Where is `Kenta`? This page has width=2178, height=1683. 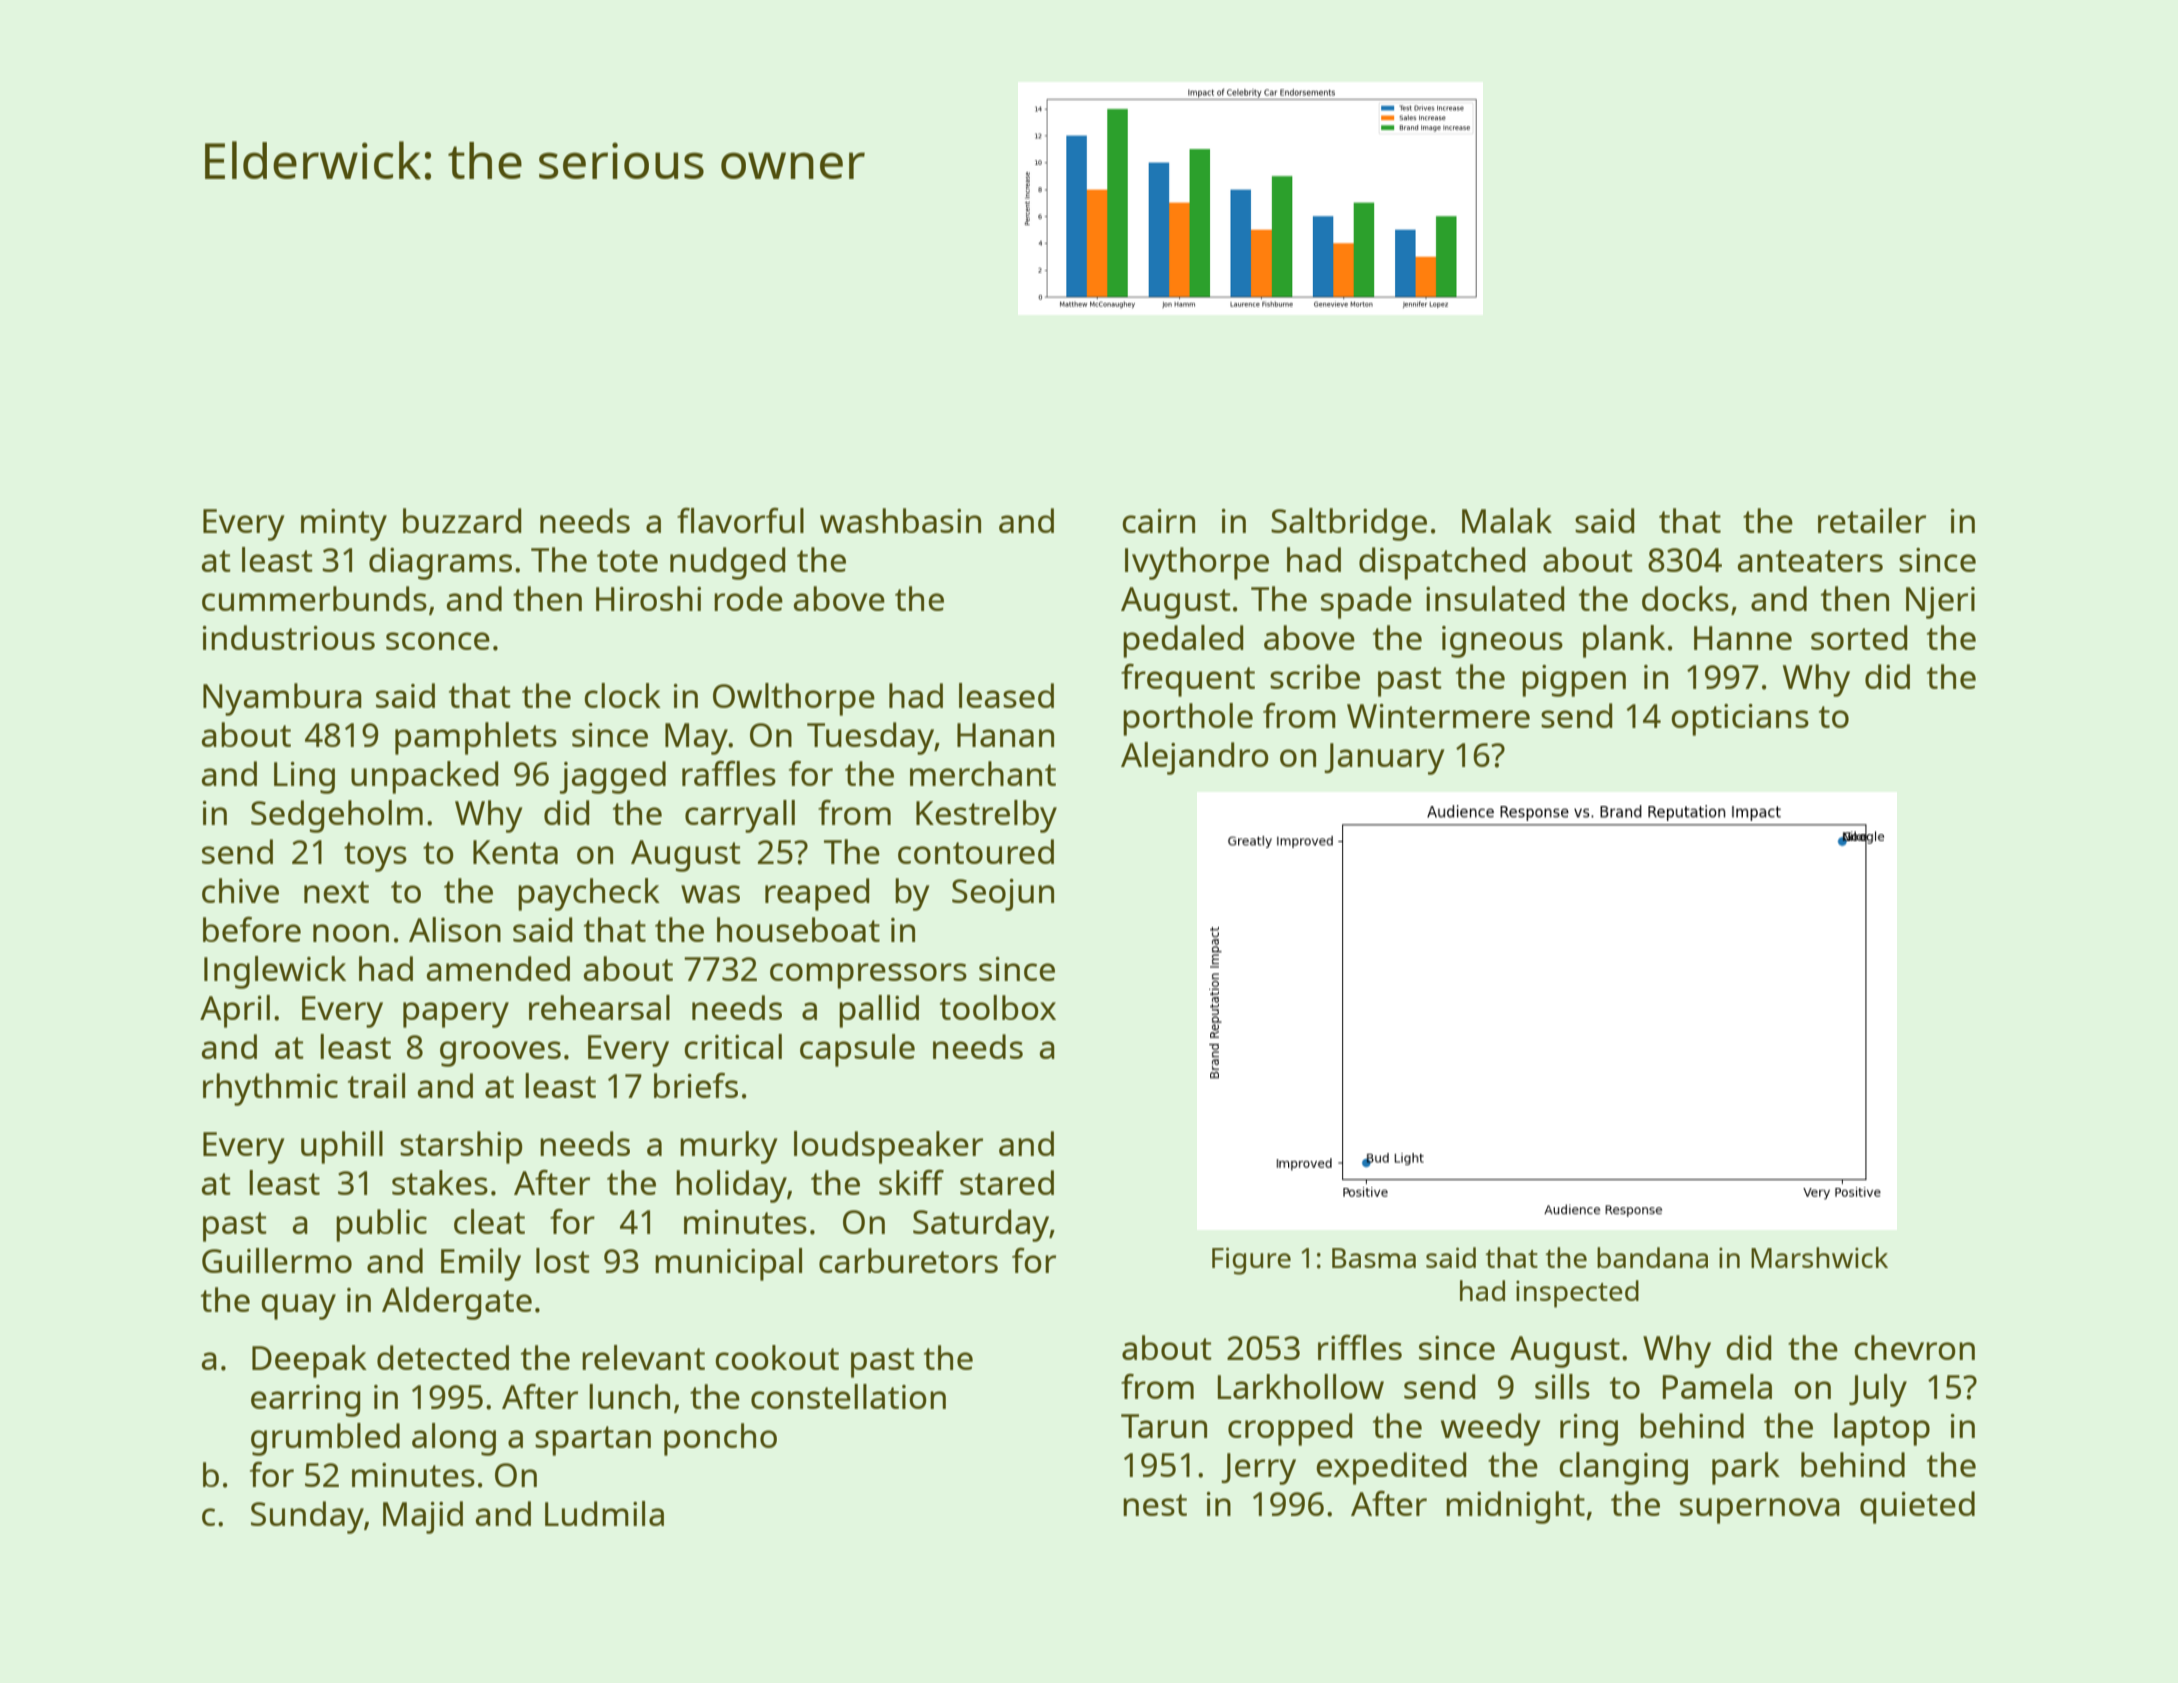
Kenta is located at coordinates (515, 852).
